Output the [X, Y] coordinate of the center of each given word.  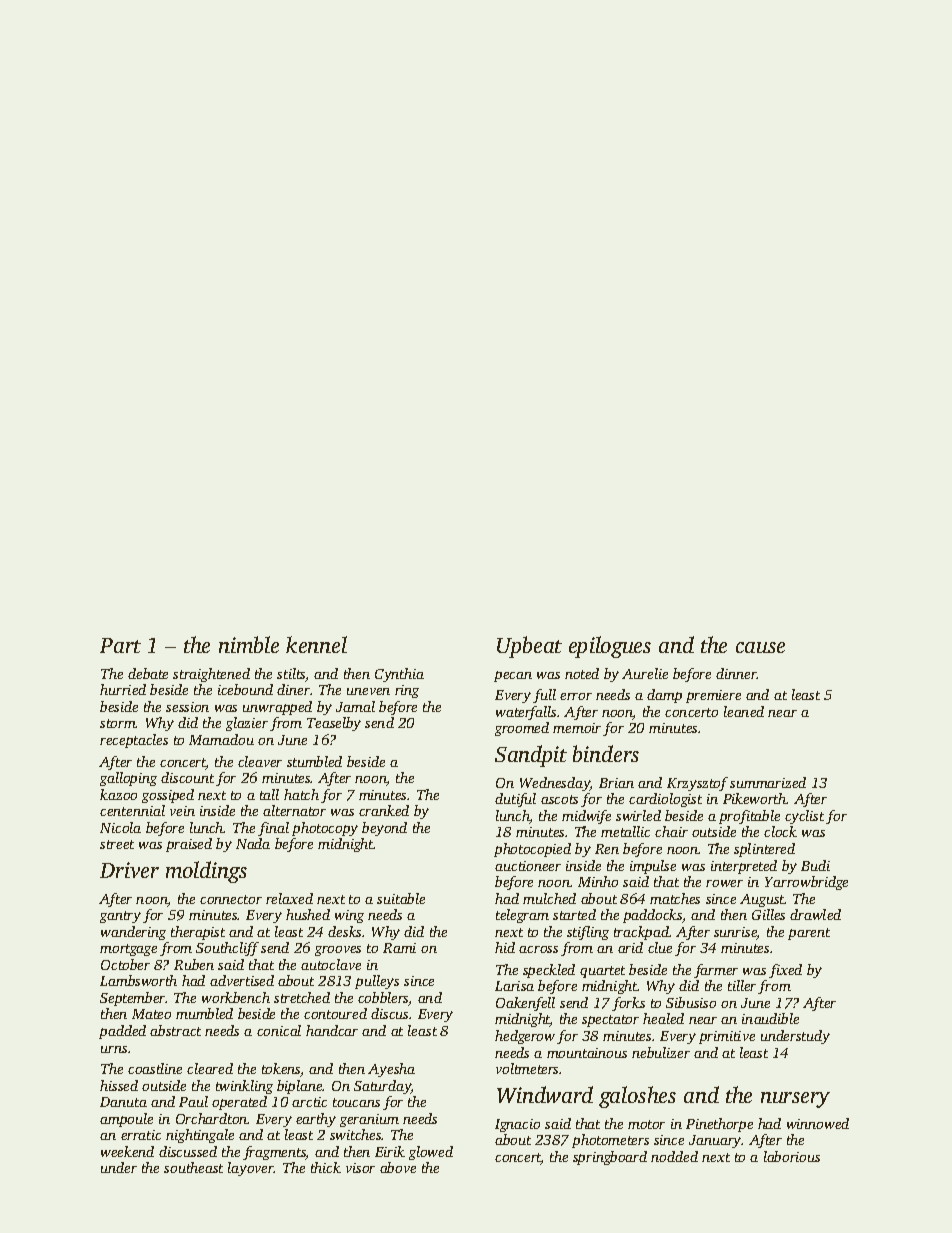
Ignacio [517, 1125]
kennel [316, 644]
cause [760, 647]
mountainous [587, 1053]
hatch [301, 794]
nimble [249, 644]
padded [122, 1032]
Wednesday [555, 784]
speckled [549, 971]
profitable [749, 817]
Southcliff [227, 949]
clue [660, 947]
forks [628, 1004]
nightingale [200, 1136]
